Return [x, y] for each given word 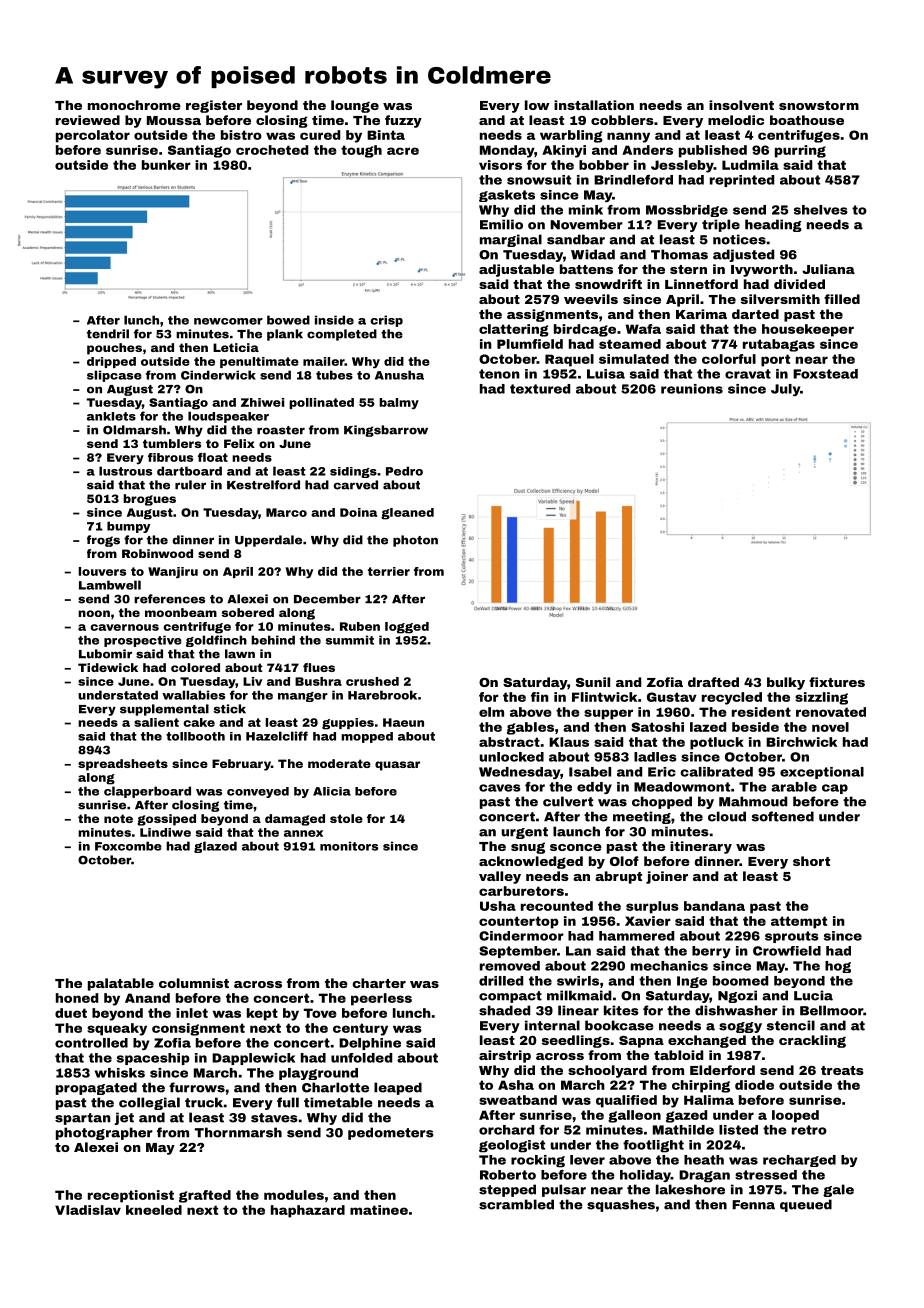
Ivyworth [762, 270]
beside [755, 727]
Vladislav [88, 1210]
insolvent [741, 105]
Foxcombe [128, 846]
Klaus [569, 742]
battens [586, 269]
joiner [667, 877]
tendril [108, 334]
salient [156, 722]
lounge [355, 106]
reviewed [88, 120]
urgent [525, 833]
